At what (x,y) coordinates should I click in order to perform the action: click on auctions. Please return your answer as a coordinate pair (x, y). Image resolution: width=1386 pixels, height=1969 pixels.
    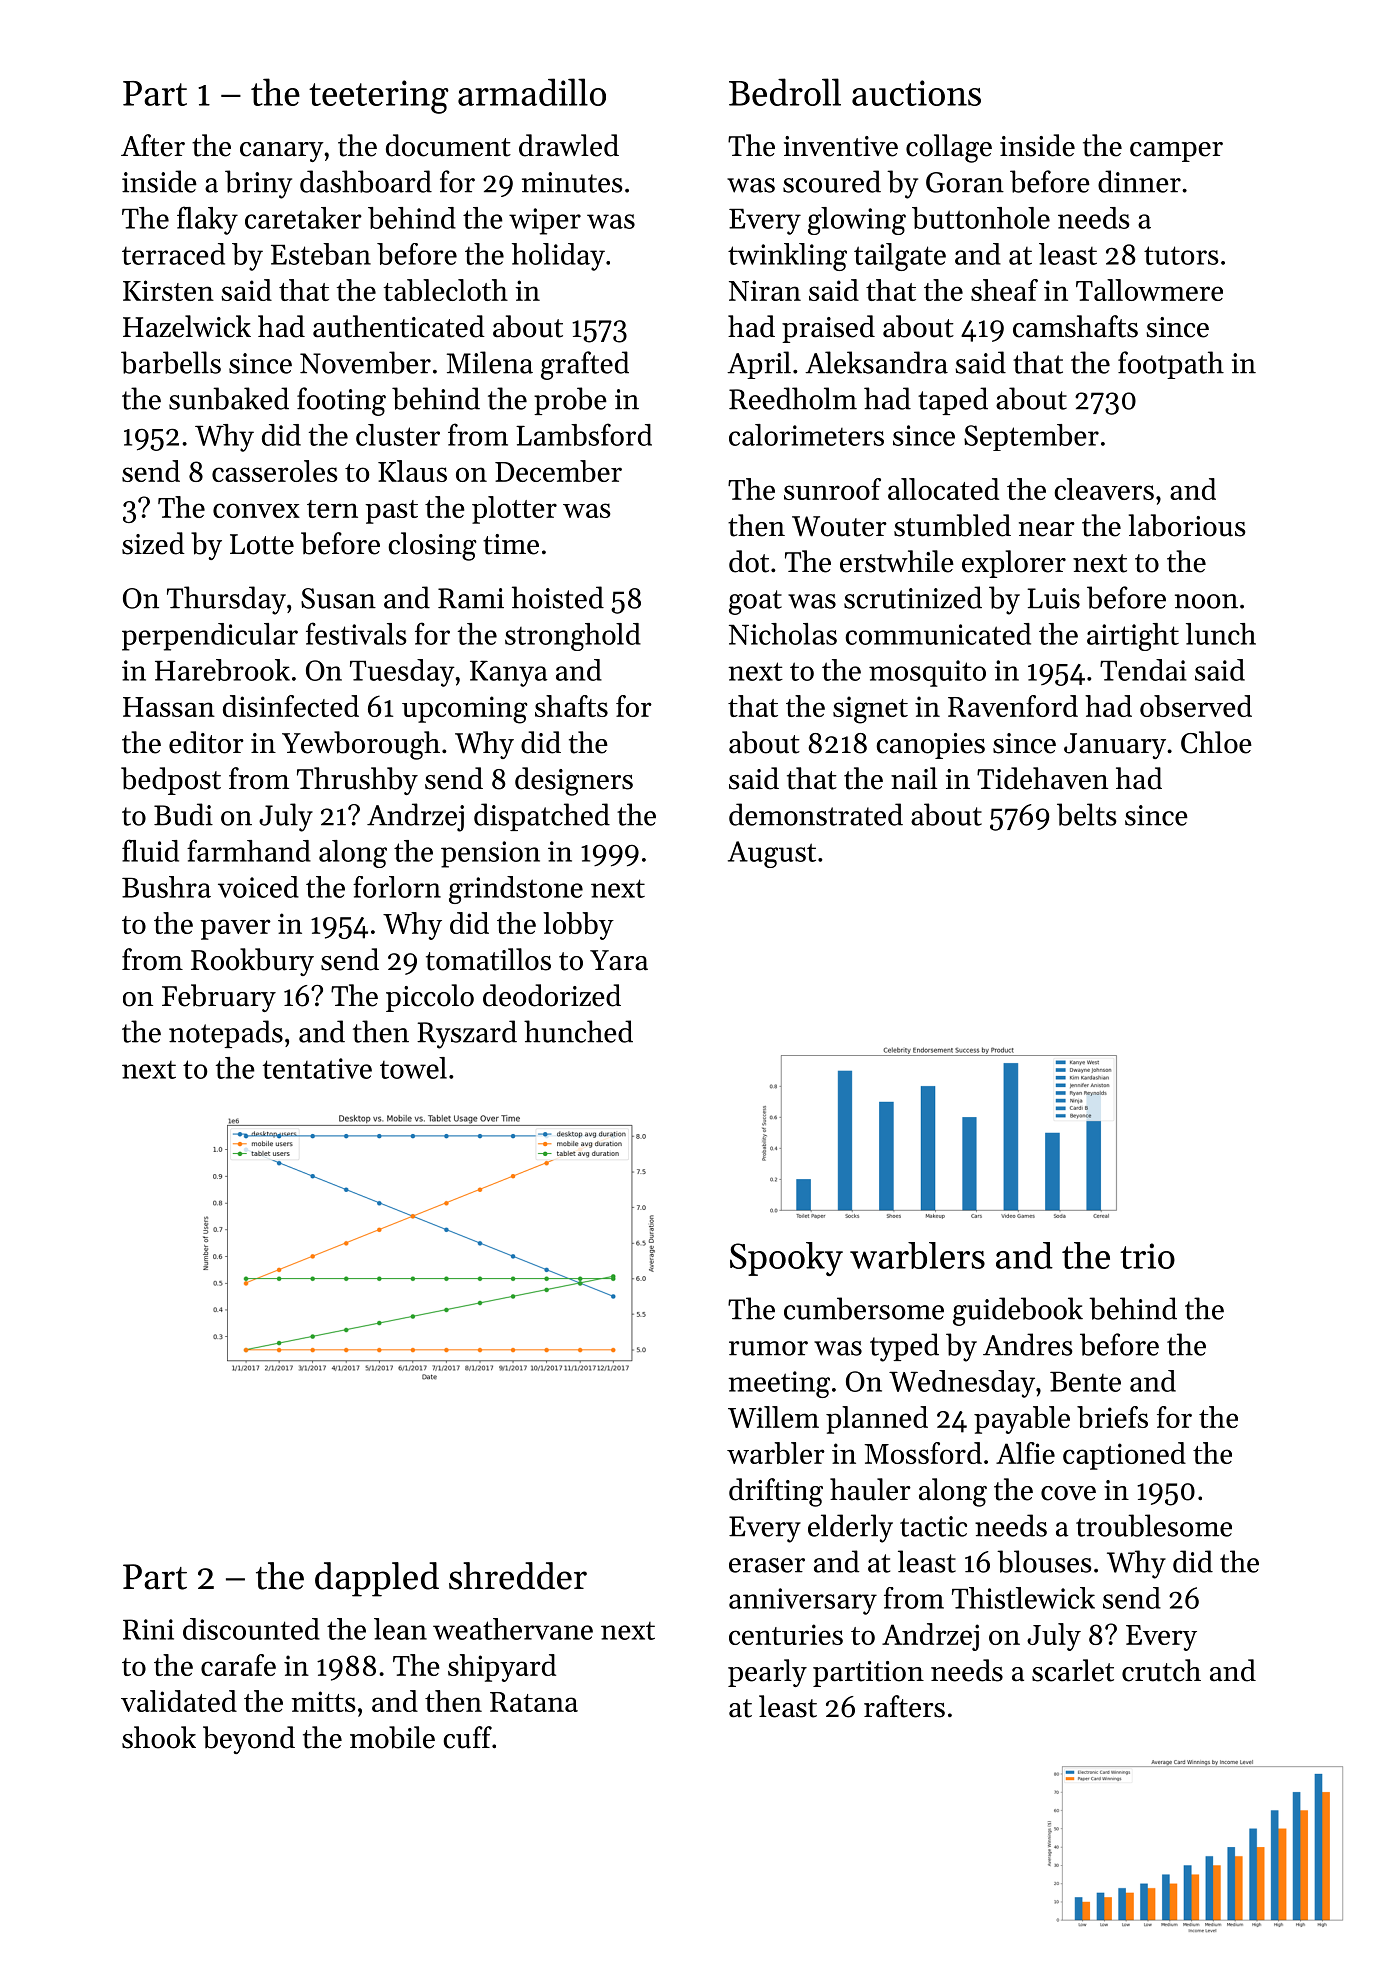
    Looking at the image, I should click on (916, 93).
